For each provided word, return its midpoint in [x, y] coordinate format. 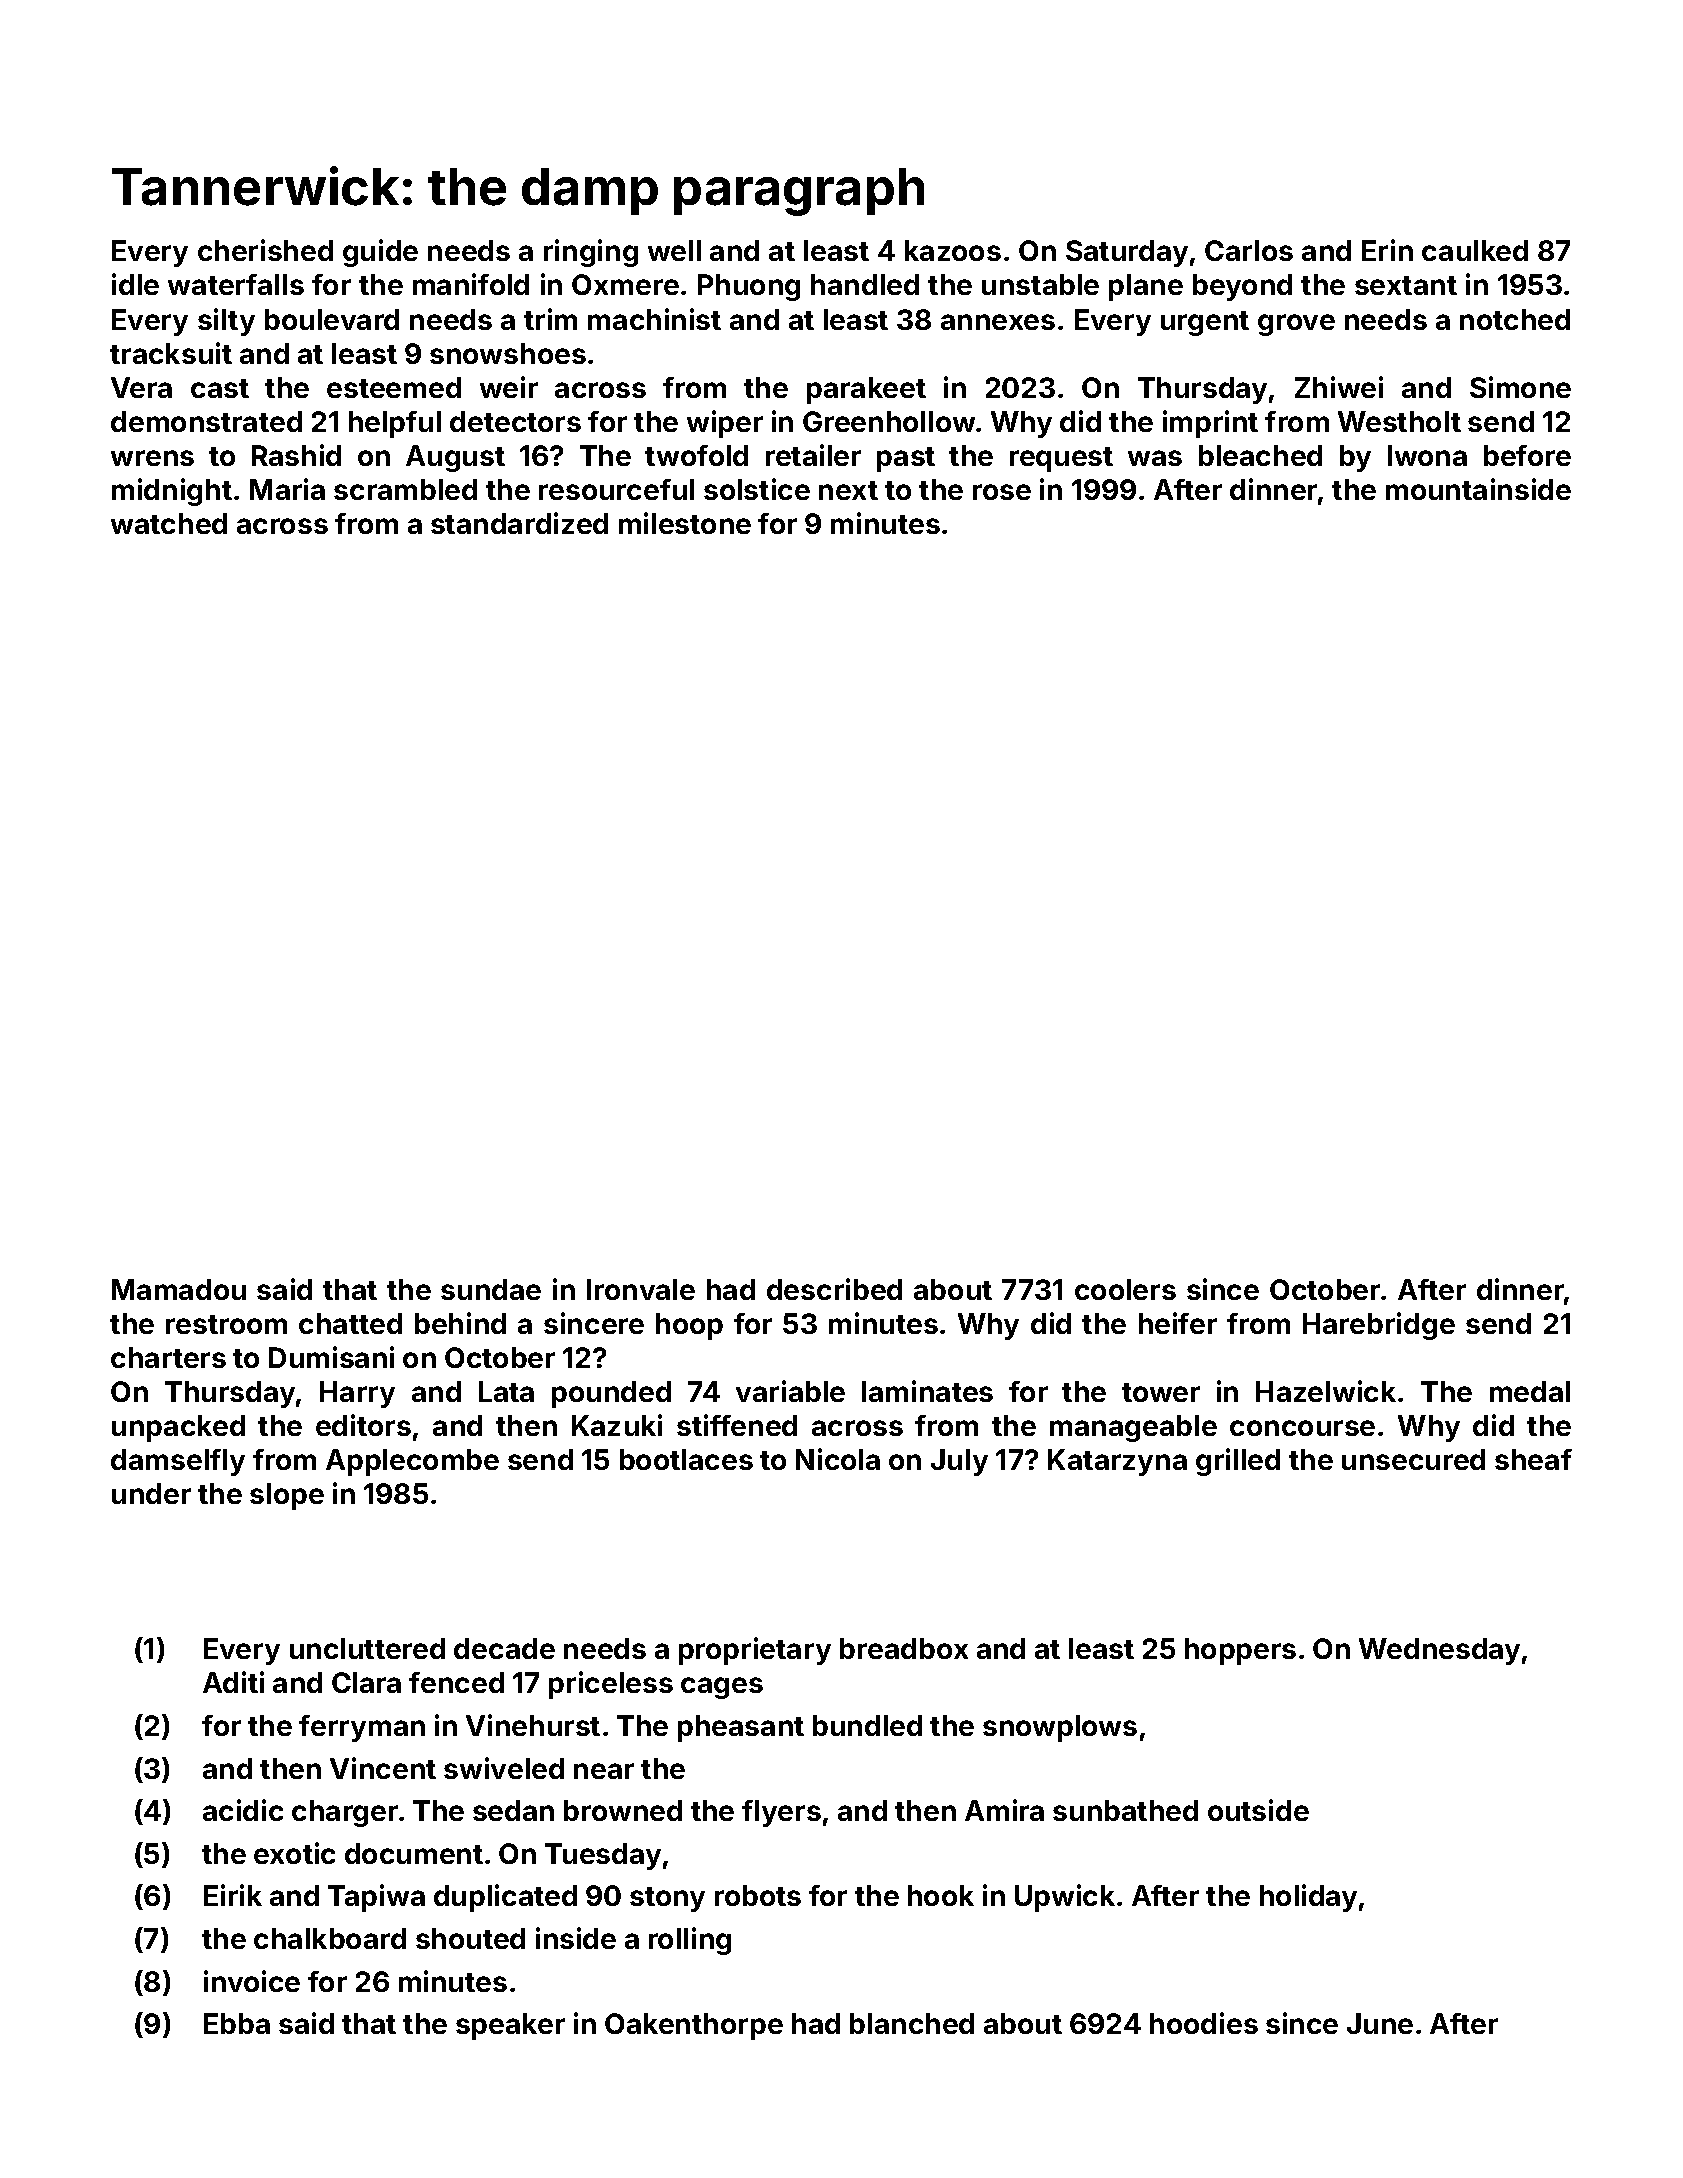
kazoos [953, 250]
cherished [265, 250]
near [604, 1771]
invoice [252, 1981]
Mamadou [179, 1289]
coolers [1125, 1289]
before [1527, 455]
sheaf [1533, 1459]
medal [1530, 1391]
